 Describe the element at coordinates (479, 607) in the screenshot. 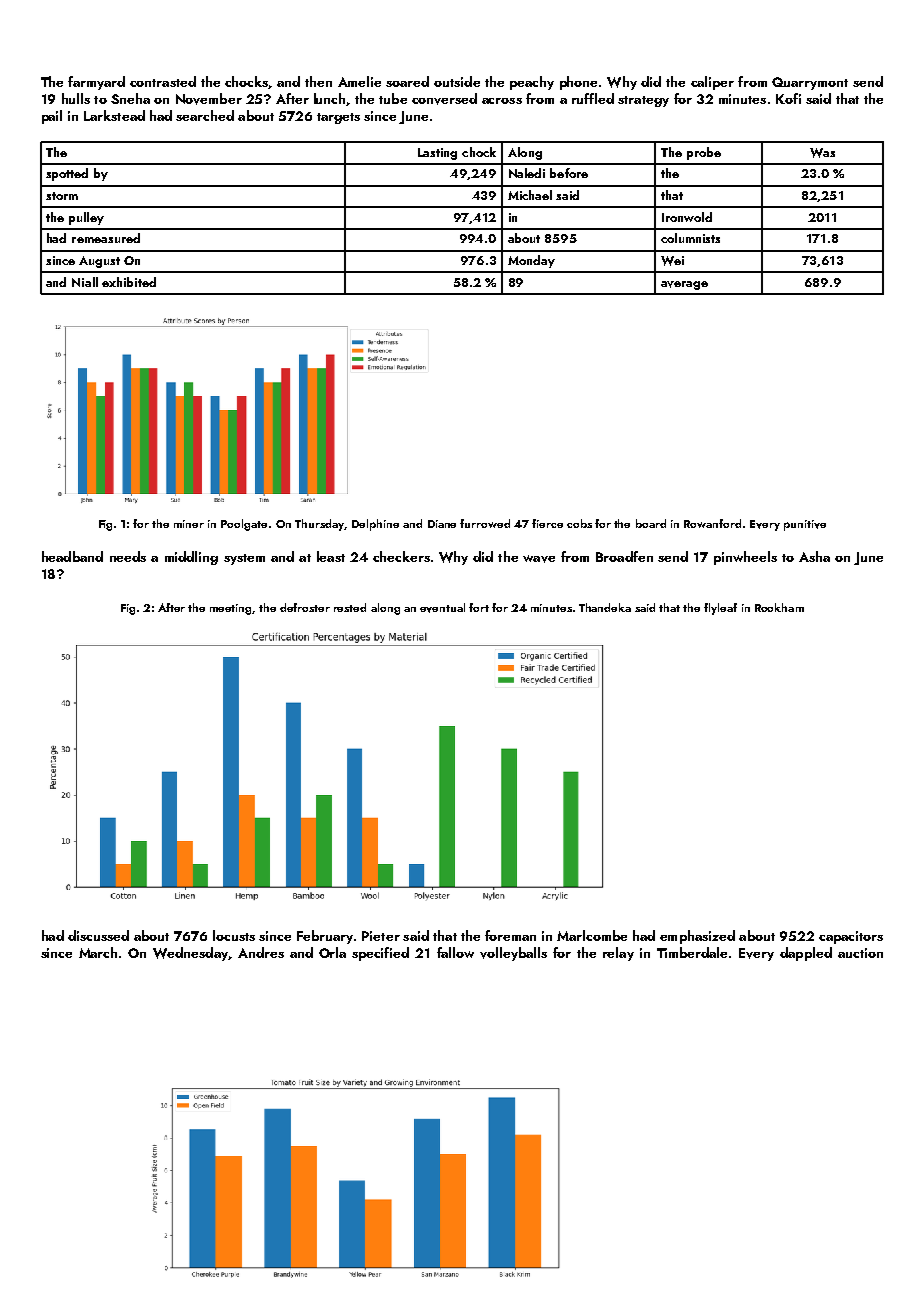

I see `fort` at that location.
